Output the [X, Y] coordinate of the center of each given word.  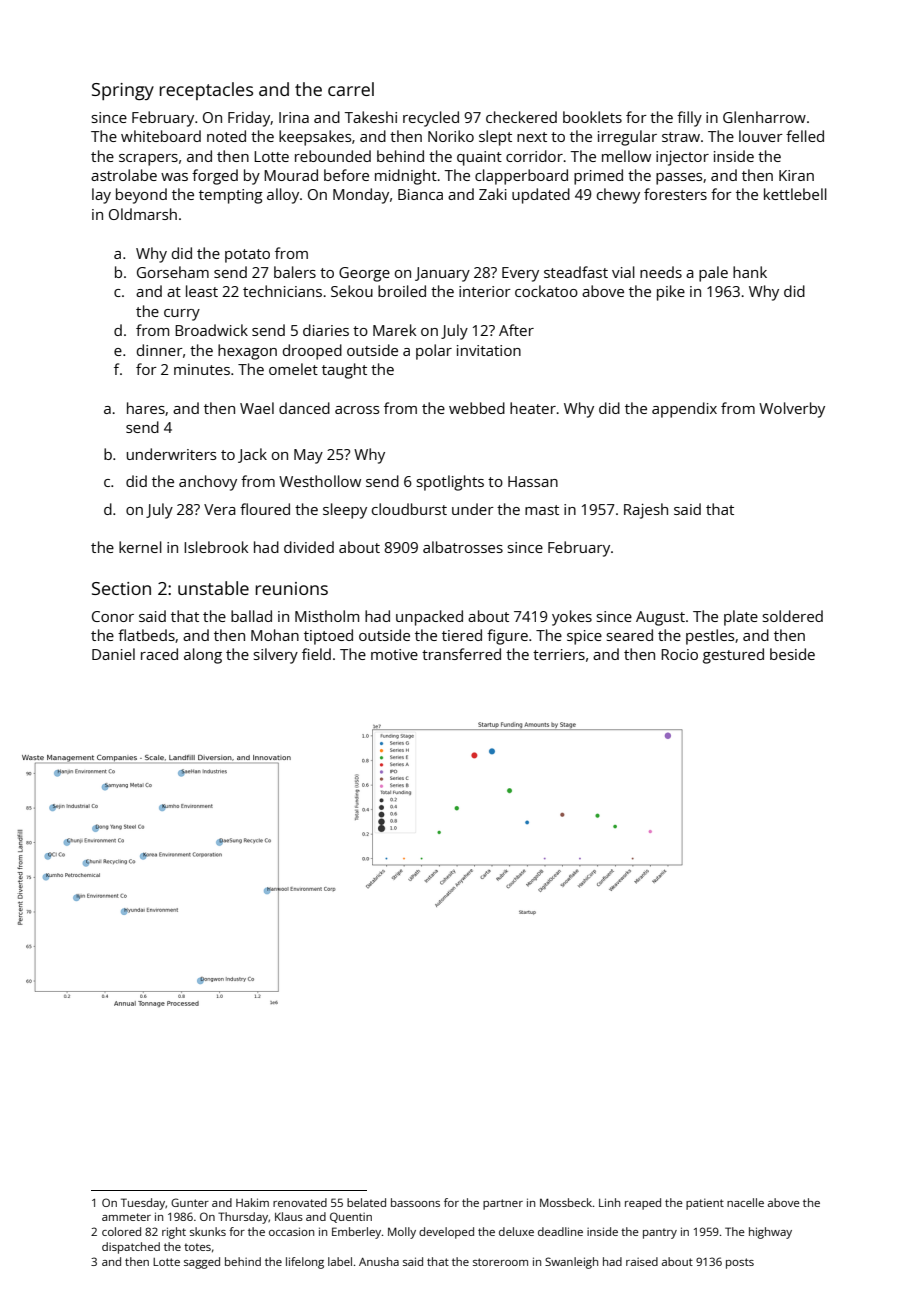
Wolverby [792, 410]
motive [394, 654]
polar [434, 352]
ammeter [126, 1217]
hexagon [247, 352]
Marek [394, 330]
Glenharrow [764, 117]
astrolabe [124, 175]
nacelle [745, 1202]
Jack [252, 455]
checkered [521, 117]
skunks [208, 1231]
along [203, 656]
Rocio [679, 654]
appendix [684, 410]
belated [366, 1202]
